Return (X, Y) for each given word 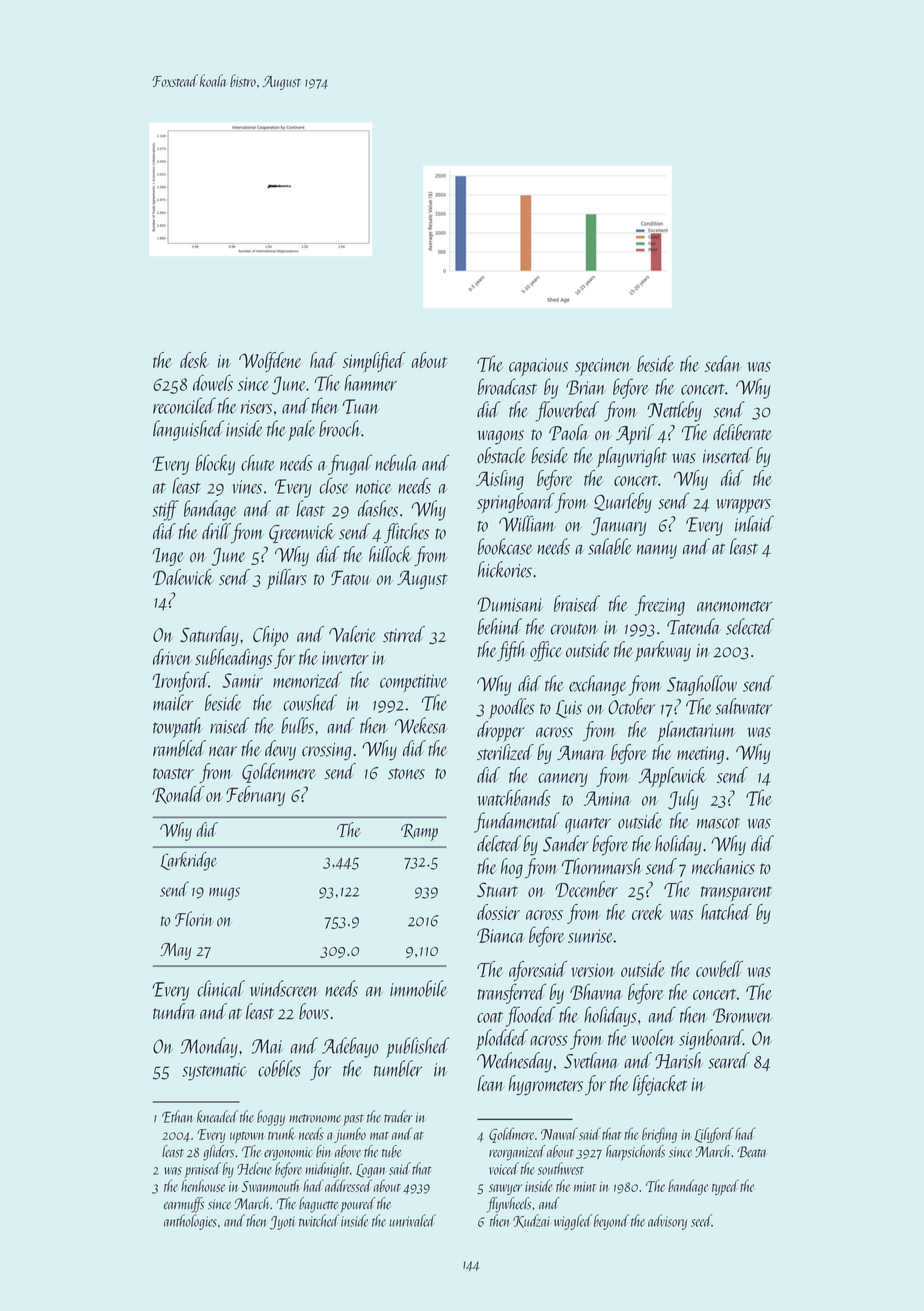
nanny (657, 552)
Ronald (178, 795)
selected (750, 626)
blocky (215, 464)
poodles (512, 708)
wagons (501, 437)
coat (490, 1017)
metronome (315, 1118)
